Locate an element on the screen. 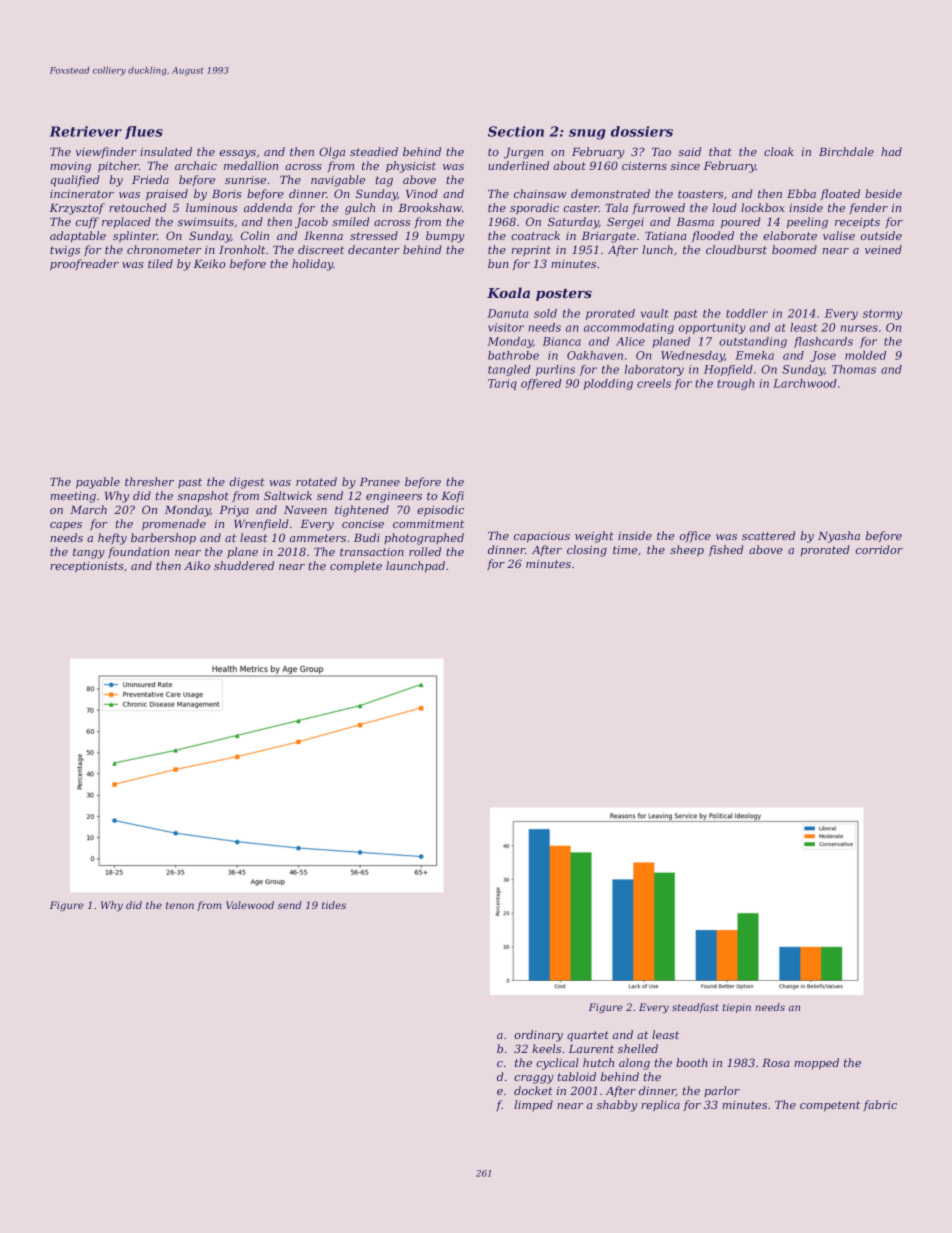 The height and width of the screenshot is (1233, 952). tiepin is located at coordinates (737, 1008).
